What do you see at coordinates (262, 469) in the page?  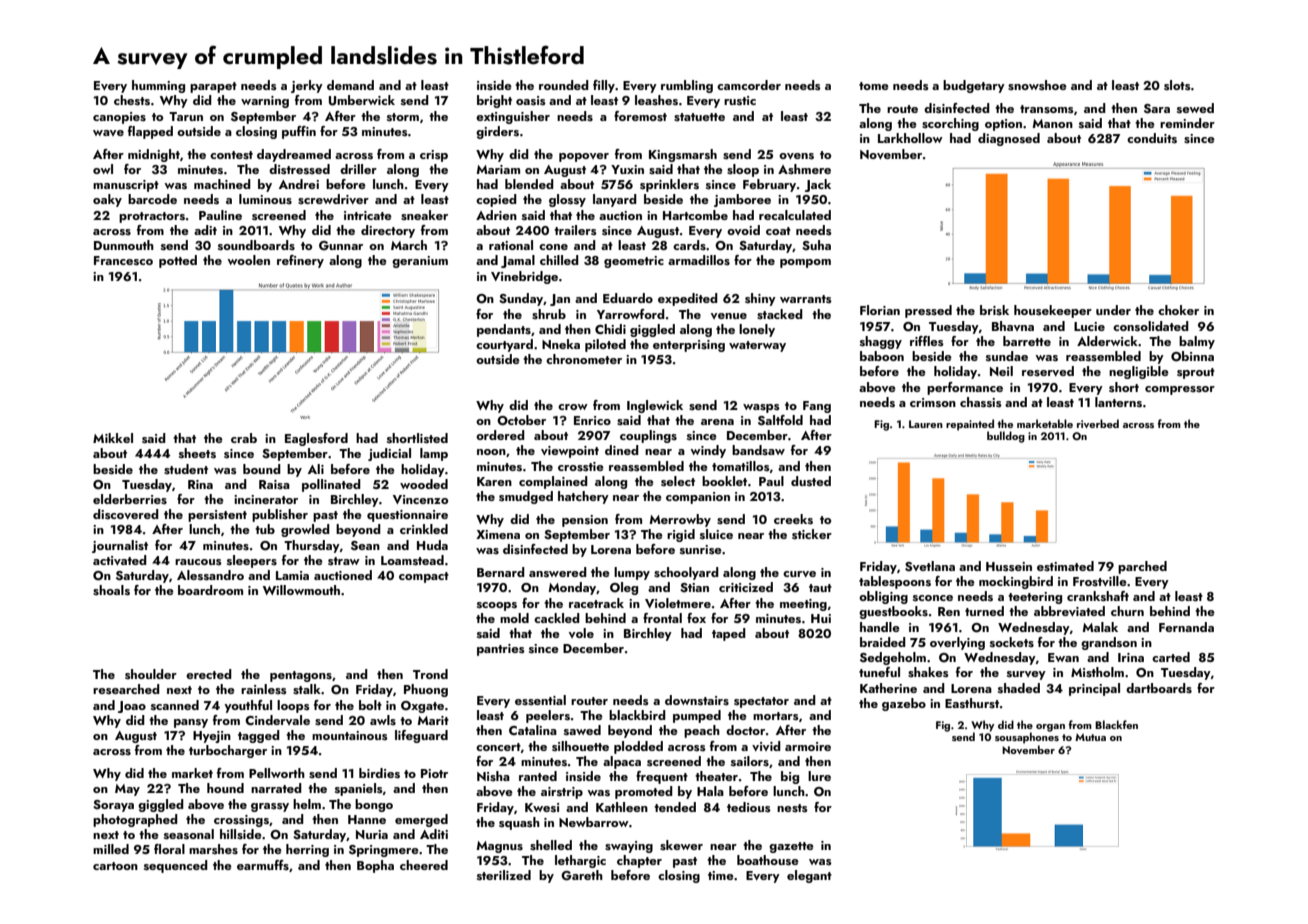 I see `bound` at bounding box center [262, 469].
